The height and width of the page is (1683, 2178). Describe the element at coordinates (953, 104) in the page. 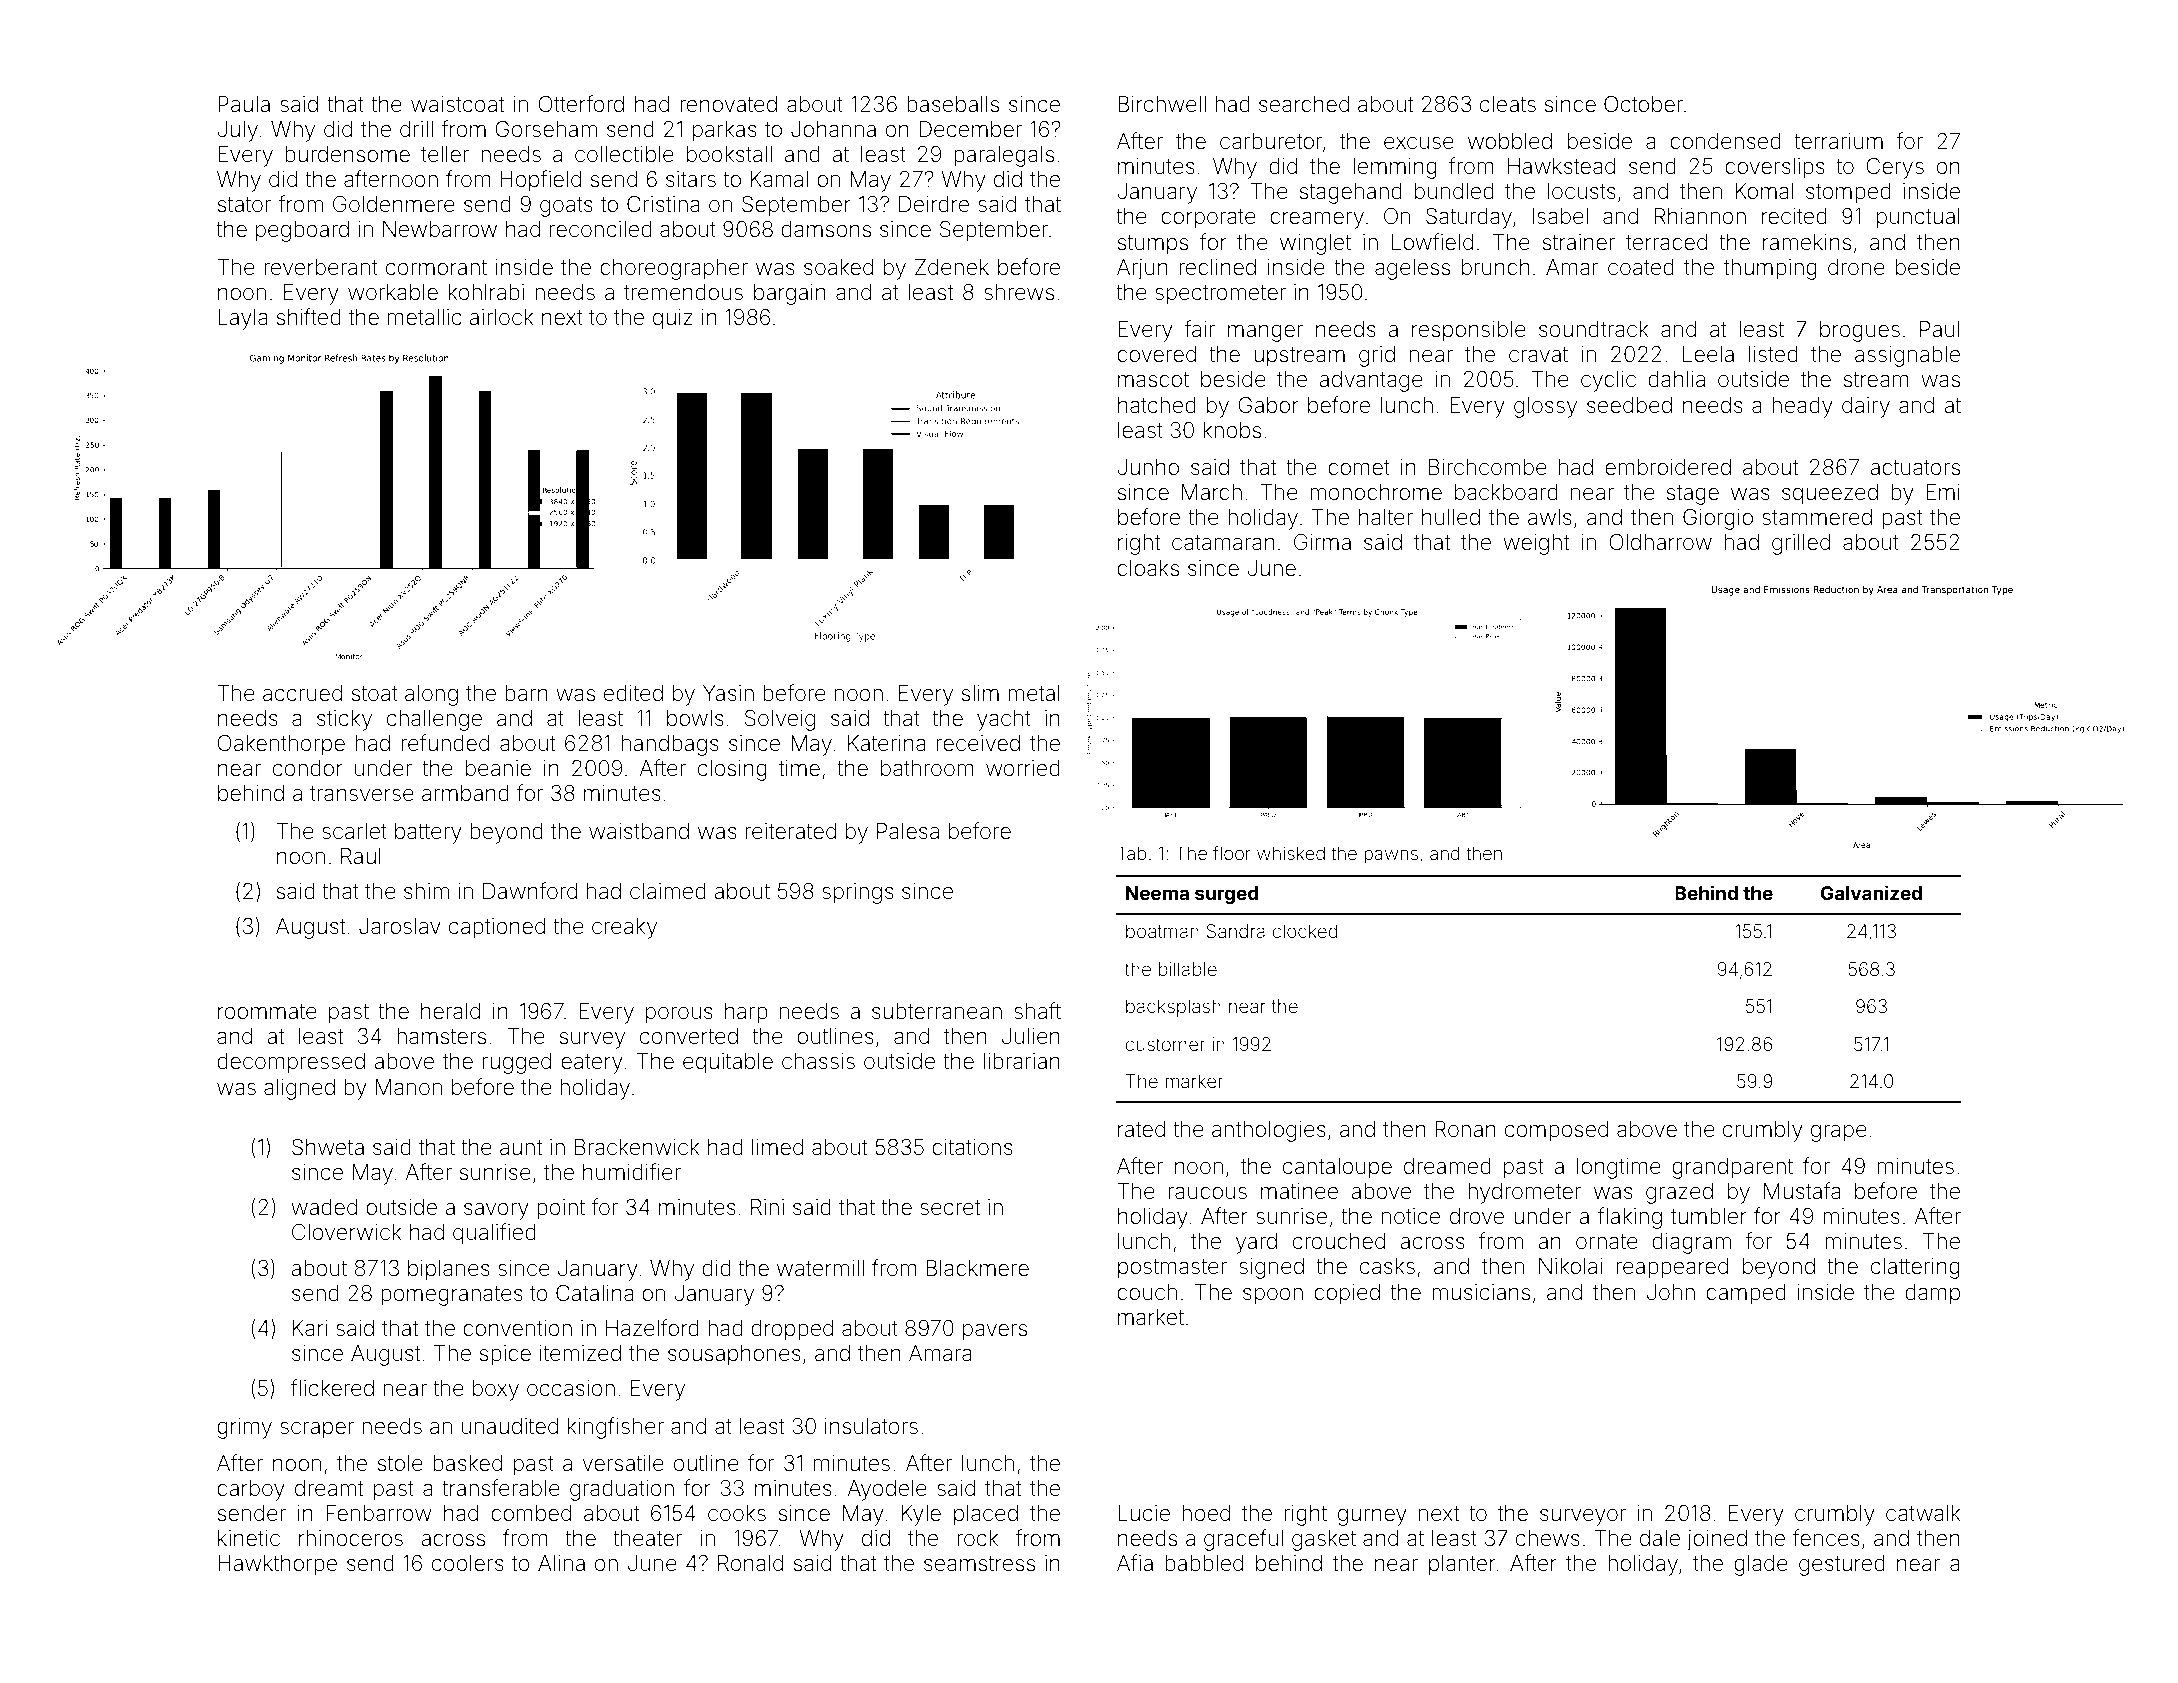

I see `baseballs` at that location.
